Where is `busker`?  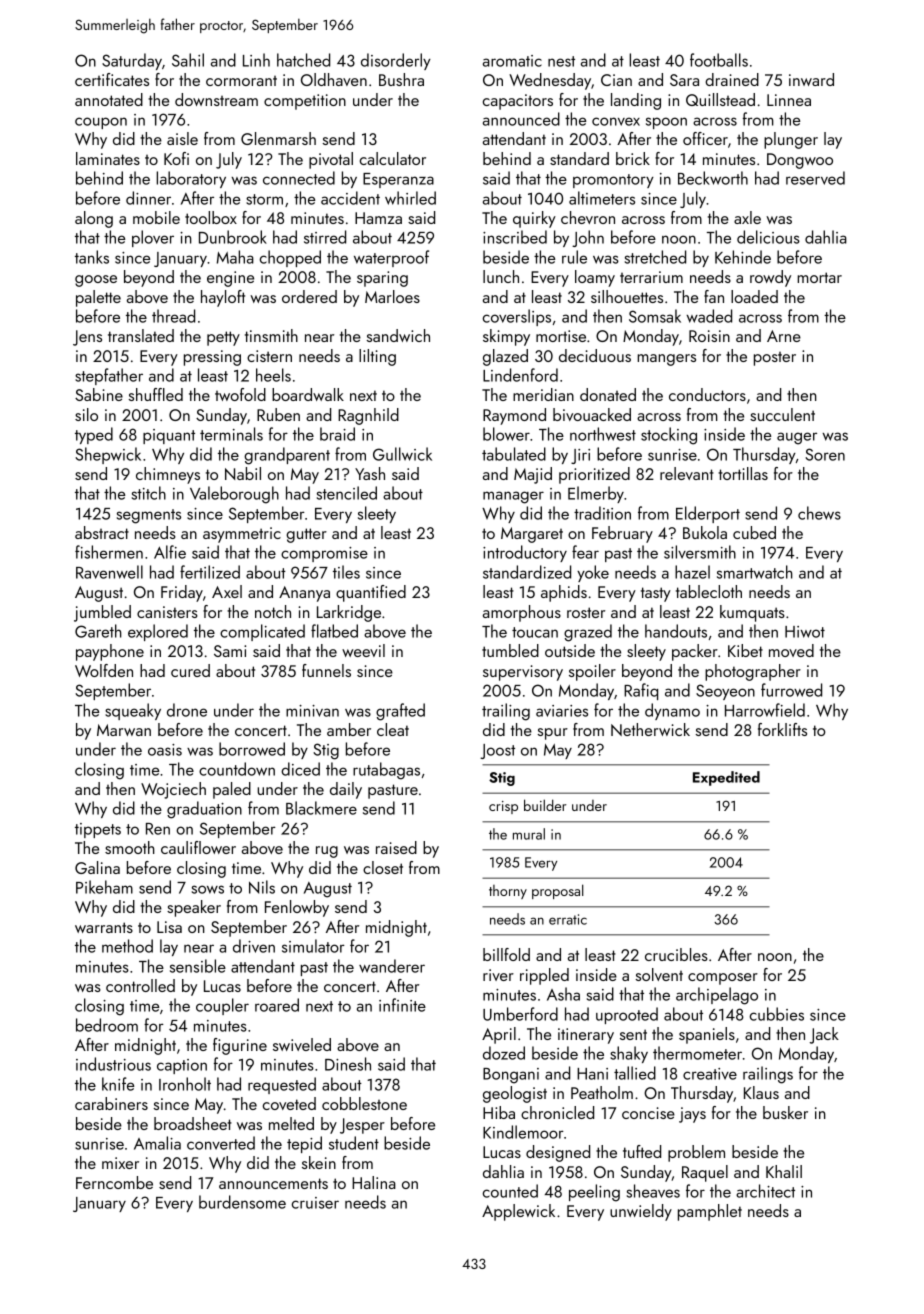 busker is located at coordinates (785, 1112).
